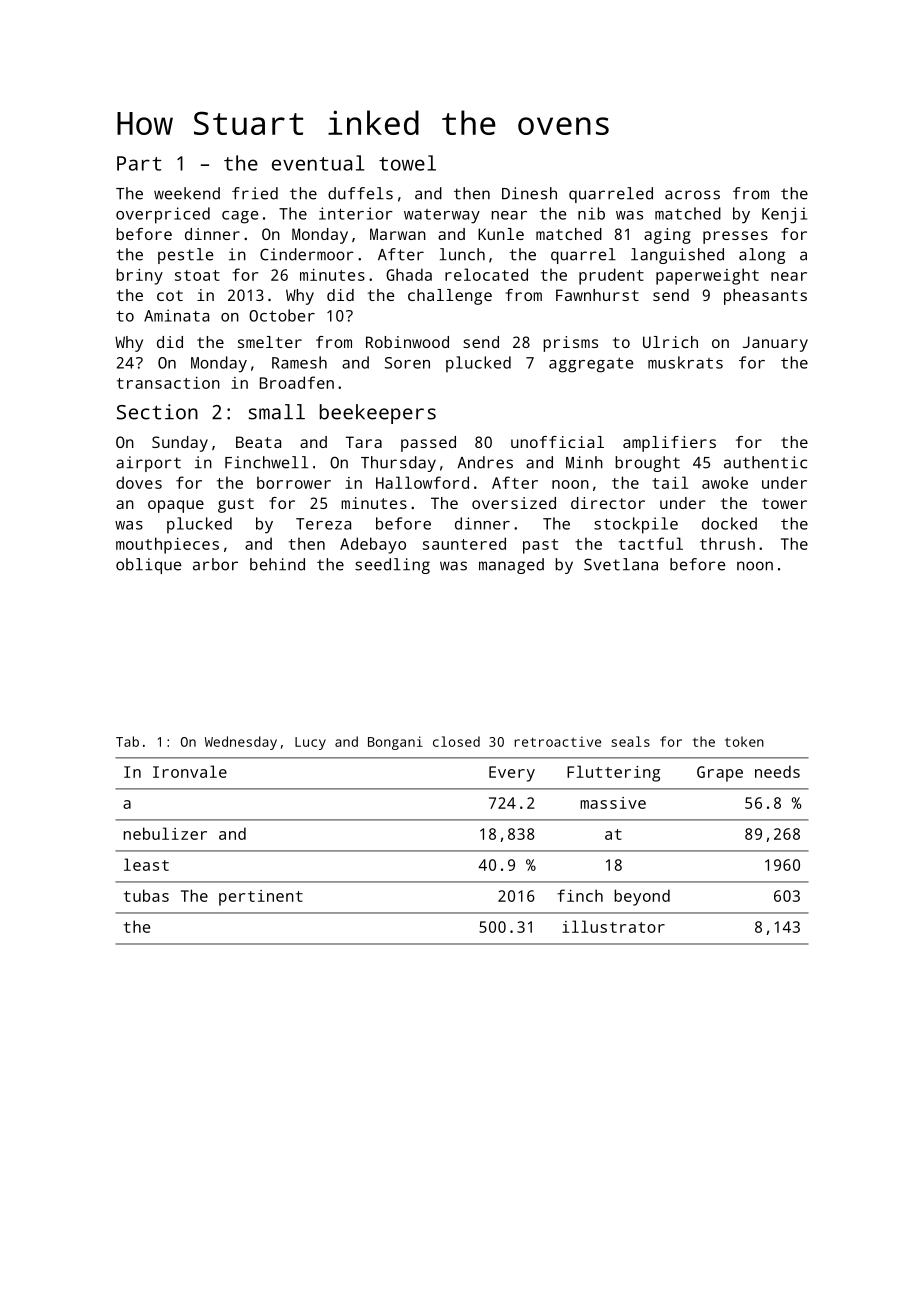  What do you see at coordinates (241, 743) in the image?
I see `Wednesday` at bounding box center [241, 743].
